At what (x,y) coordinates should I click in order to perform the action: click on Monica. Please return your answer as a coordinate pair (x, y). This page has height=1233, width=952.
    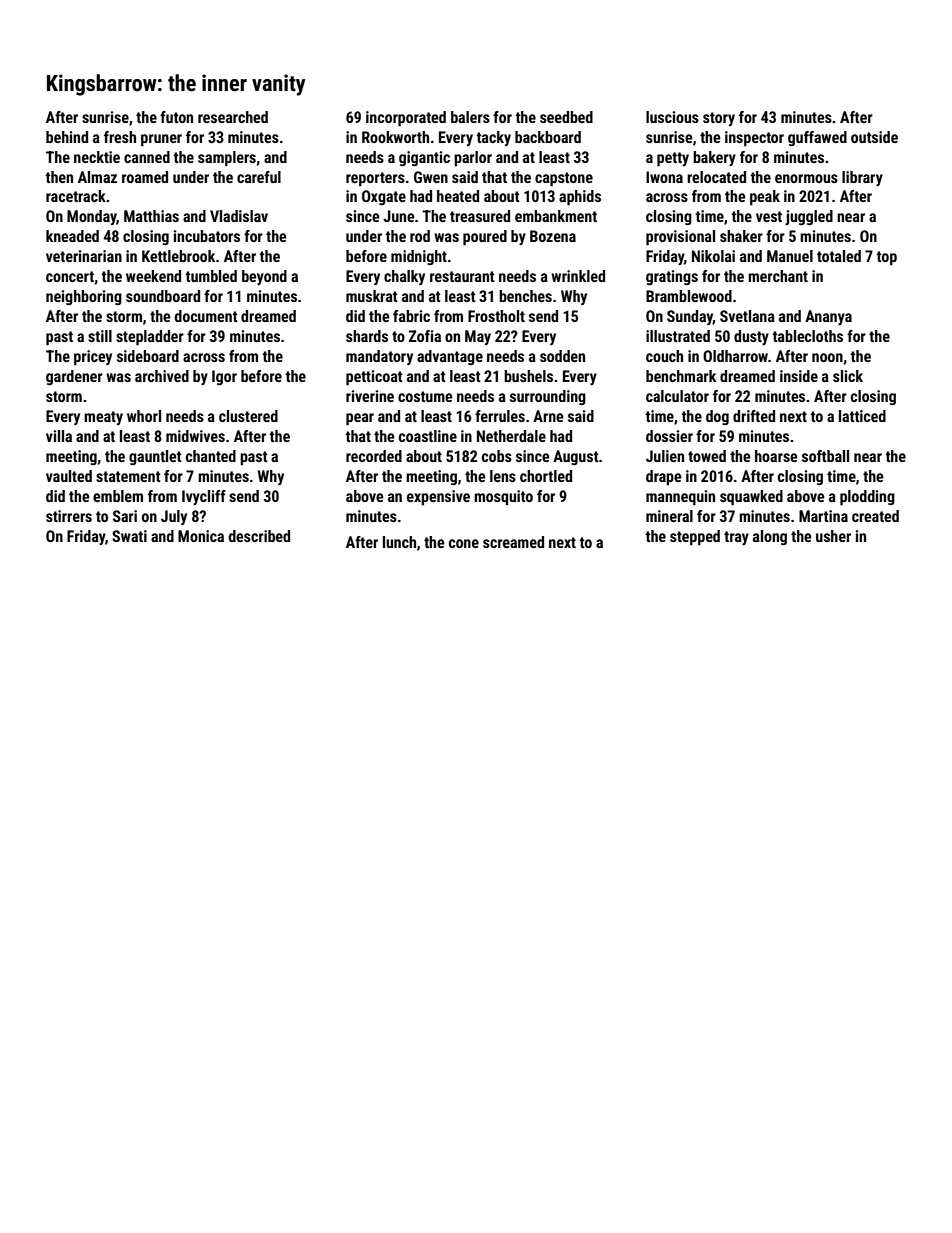
    Looking at the image, I should click on (201, 536).
